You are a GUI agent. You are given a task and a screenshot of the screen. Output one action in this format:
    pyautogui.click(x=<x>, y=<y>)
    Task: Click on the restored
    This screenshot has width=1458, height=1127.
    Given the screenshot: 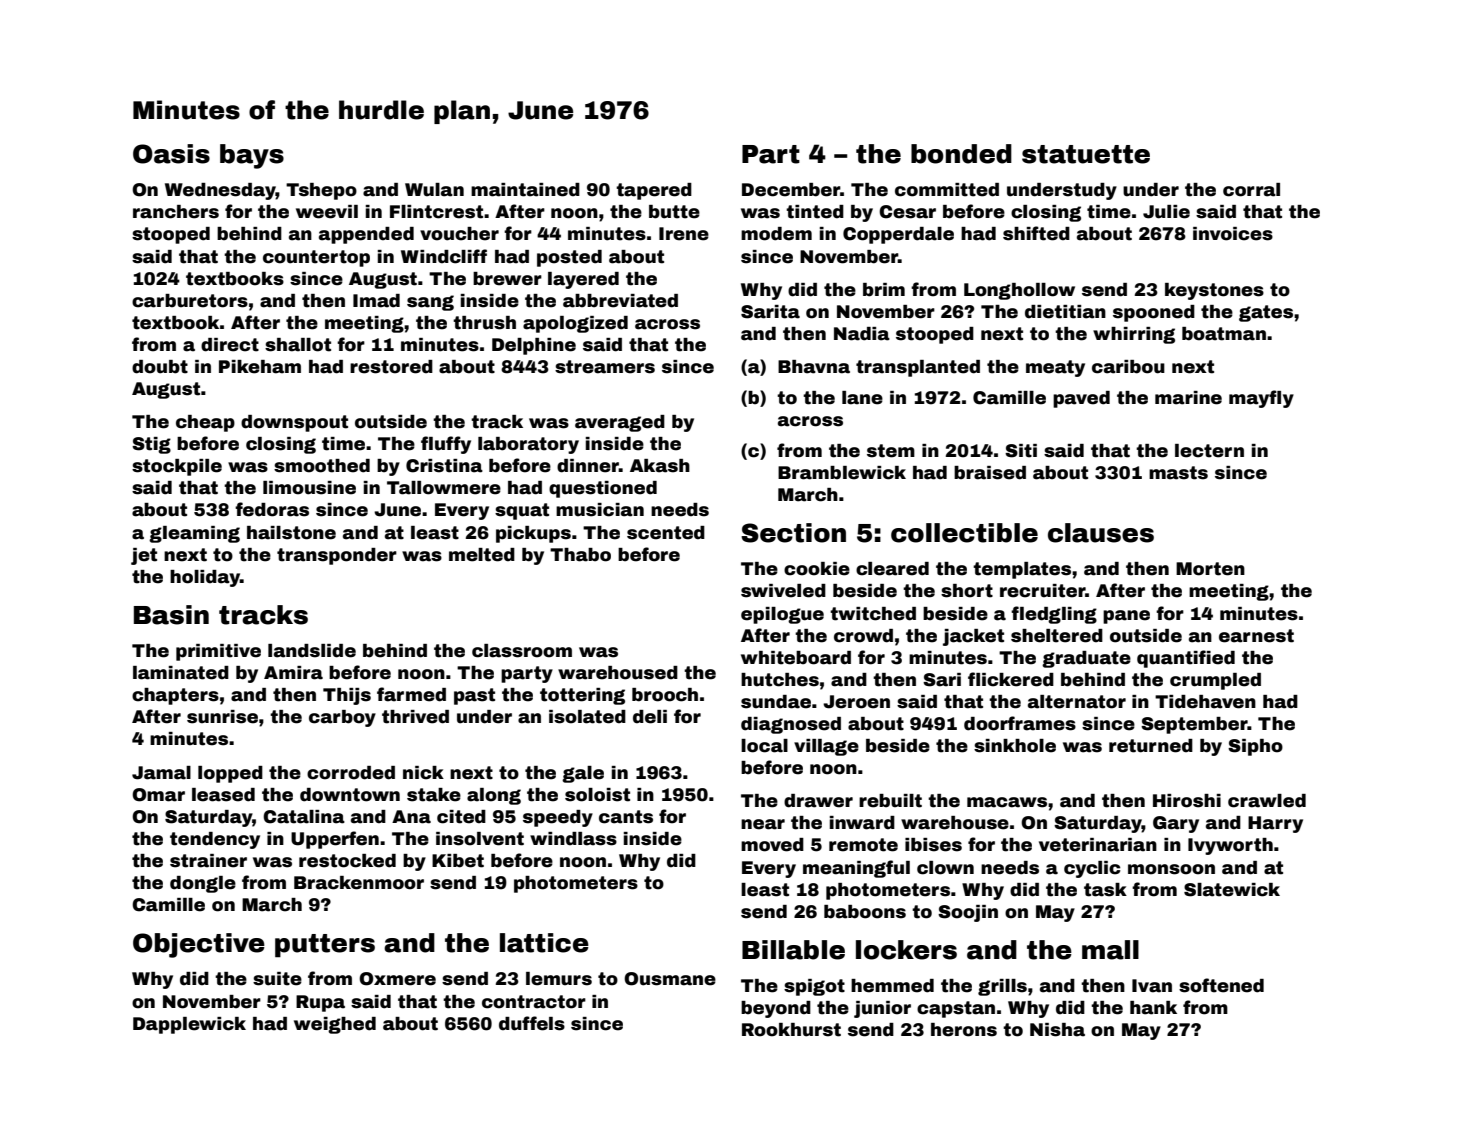 What is the action you would take?
    pyautogui.click(x=391, y=367)
